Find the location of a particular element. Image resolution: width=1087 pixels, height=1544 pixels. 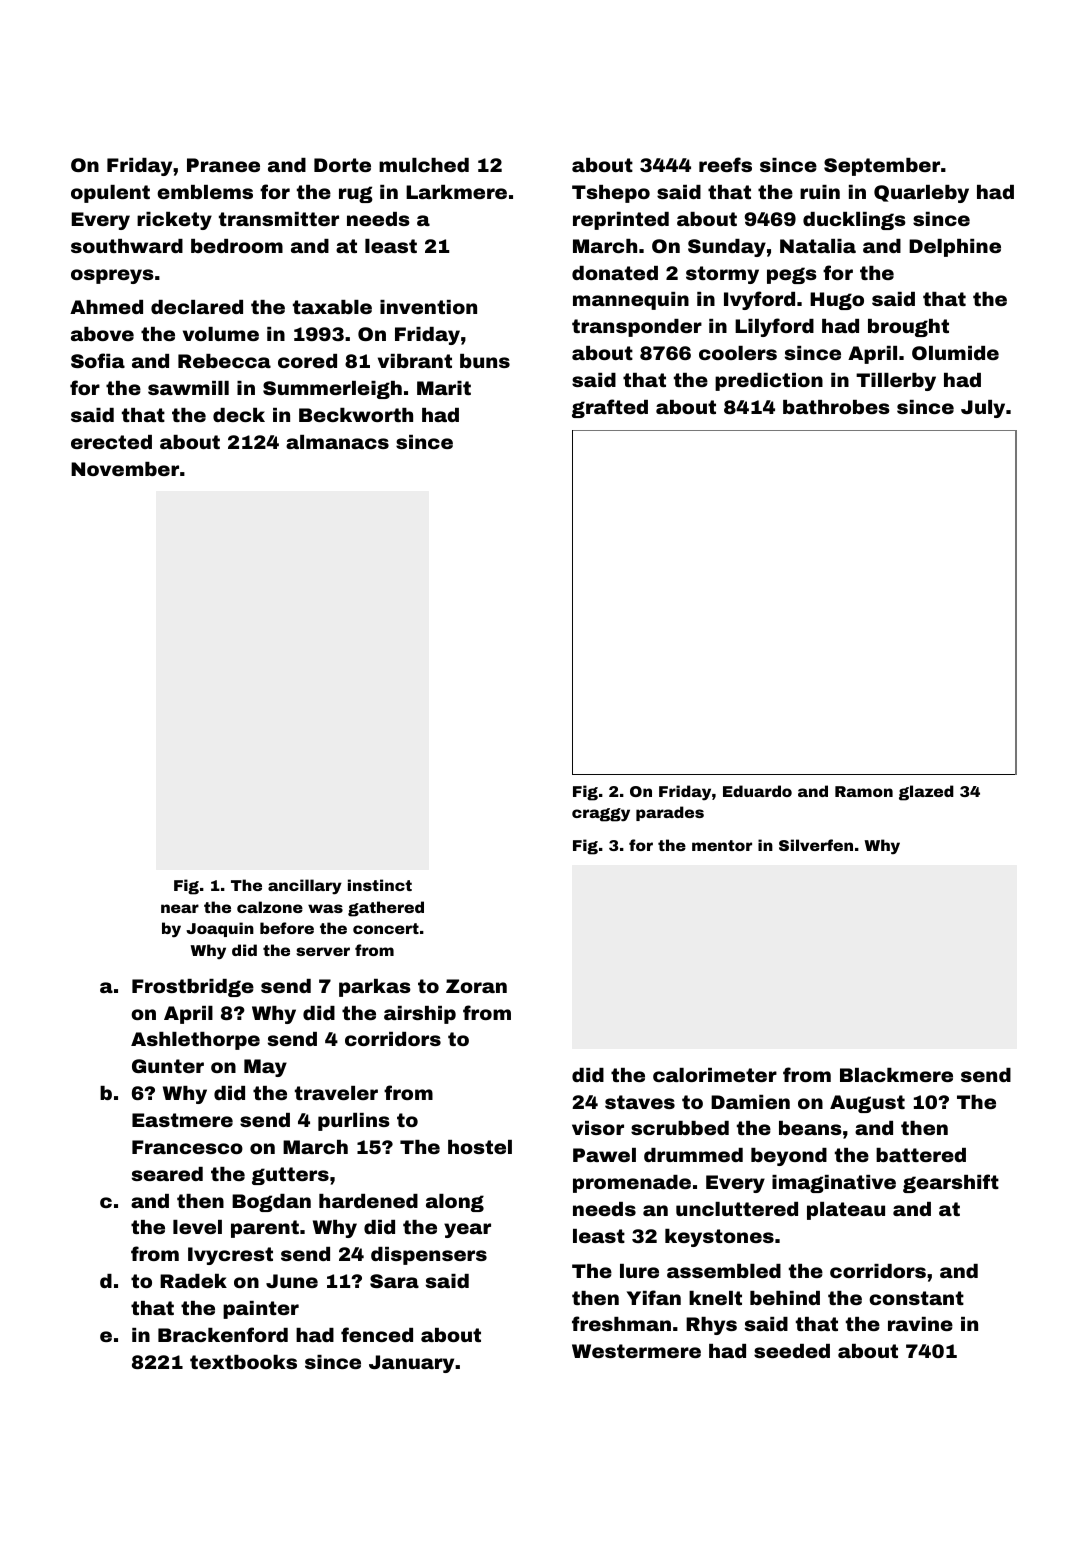

traveler is located at coordinates (336, 1093).
